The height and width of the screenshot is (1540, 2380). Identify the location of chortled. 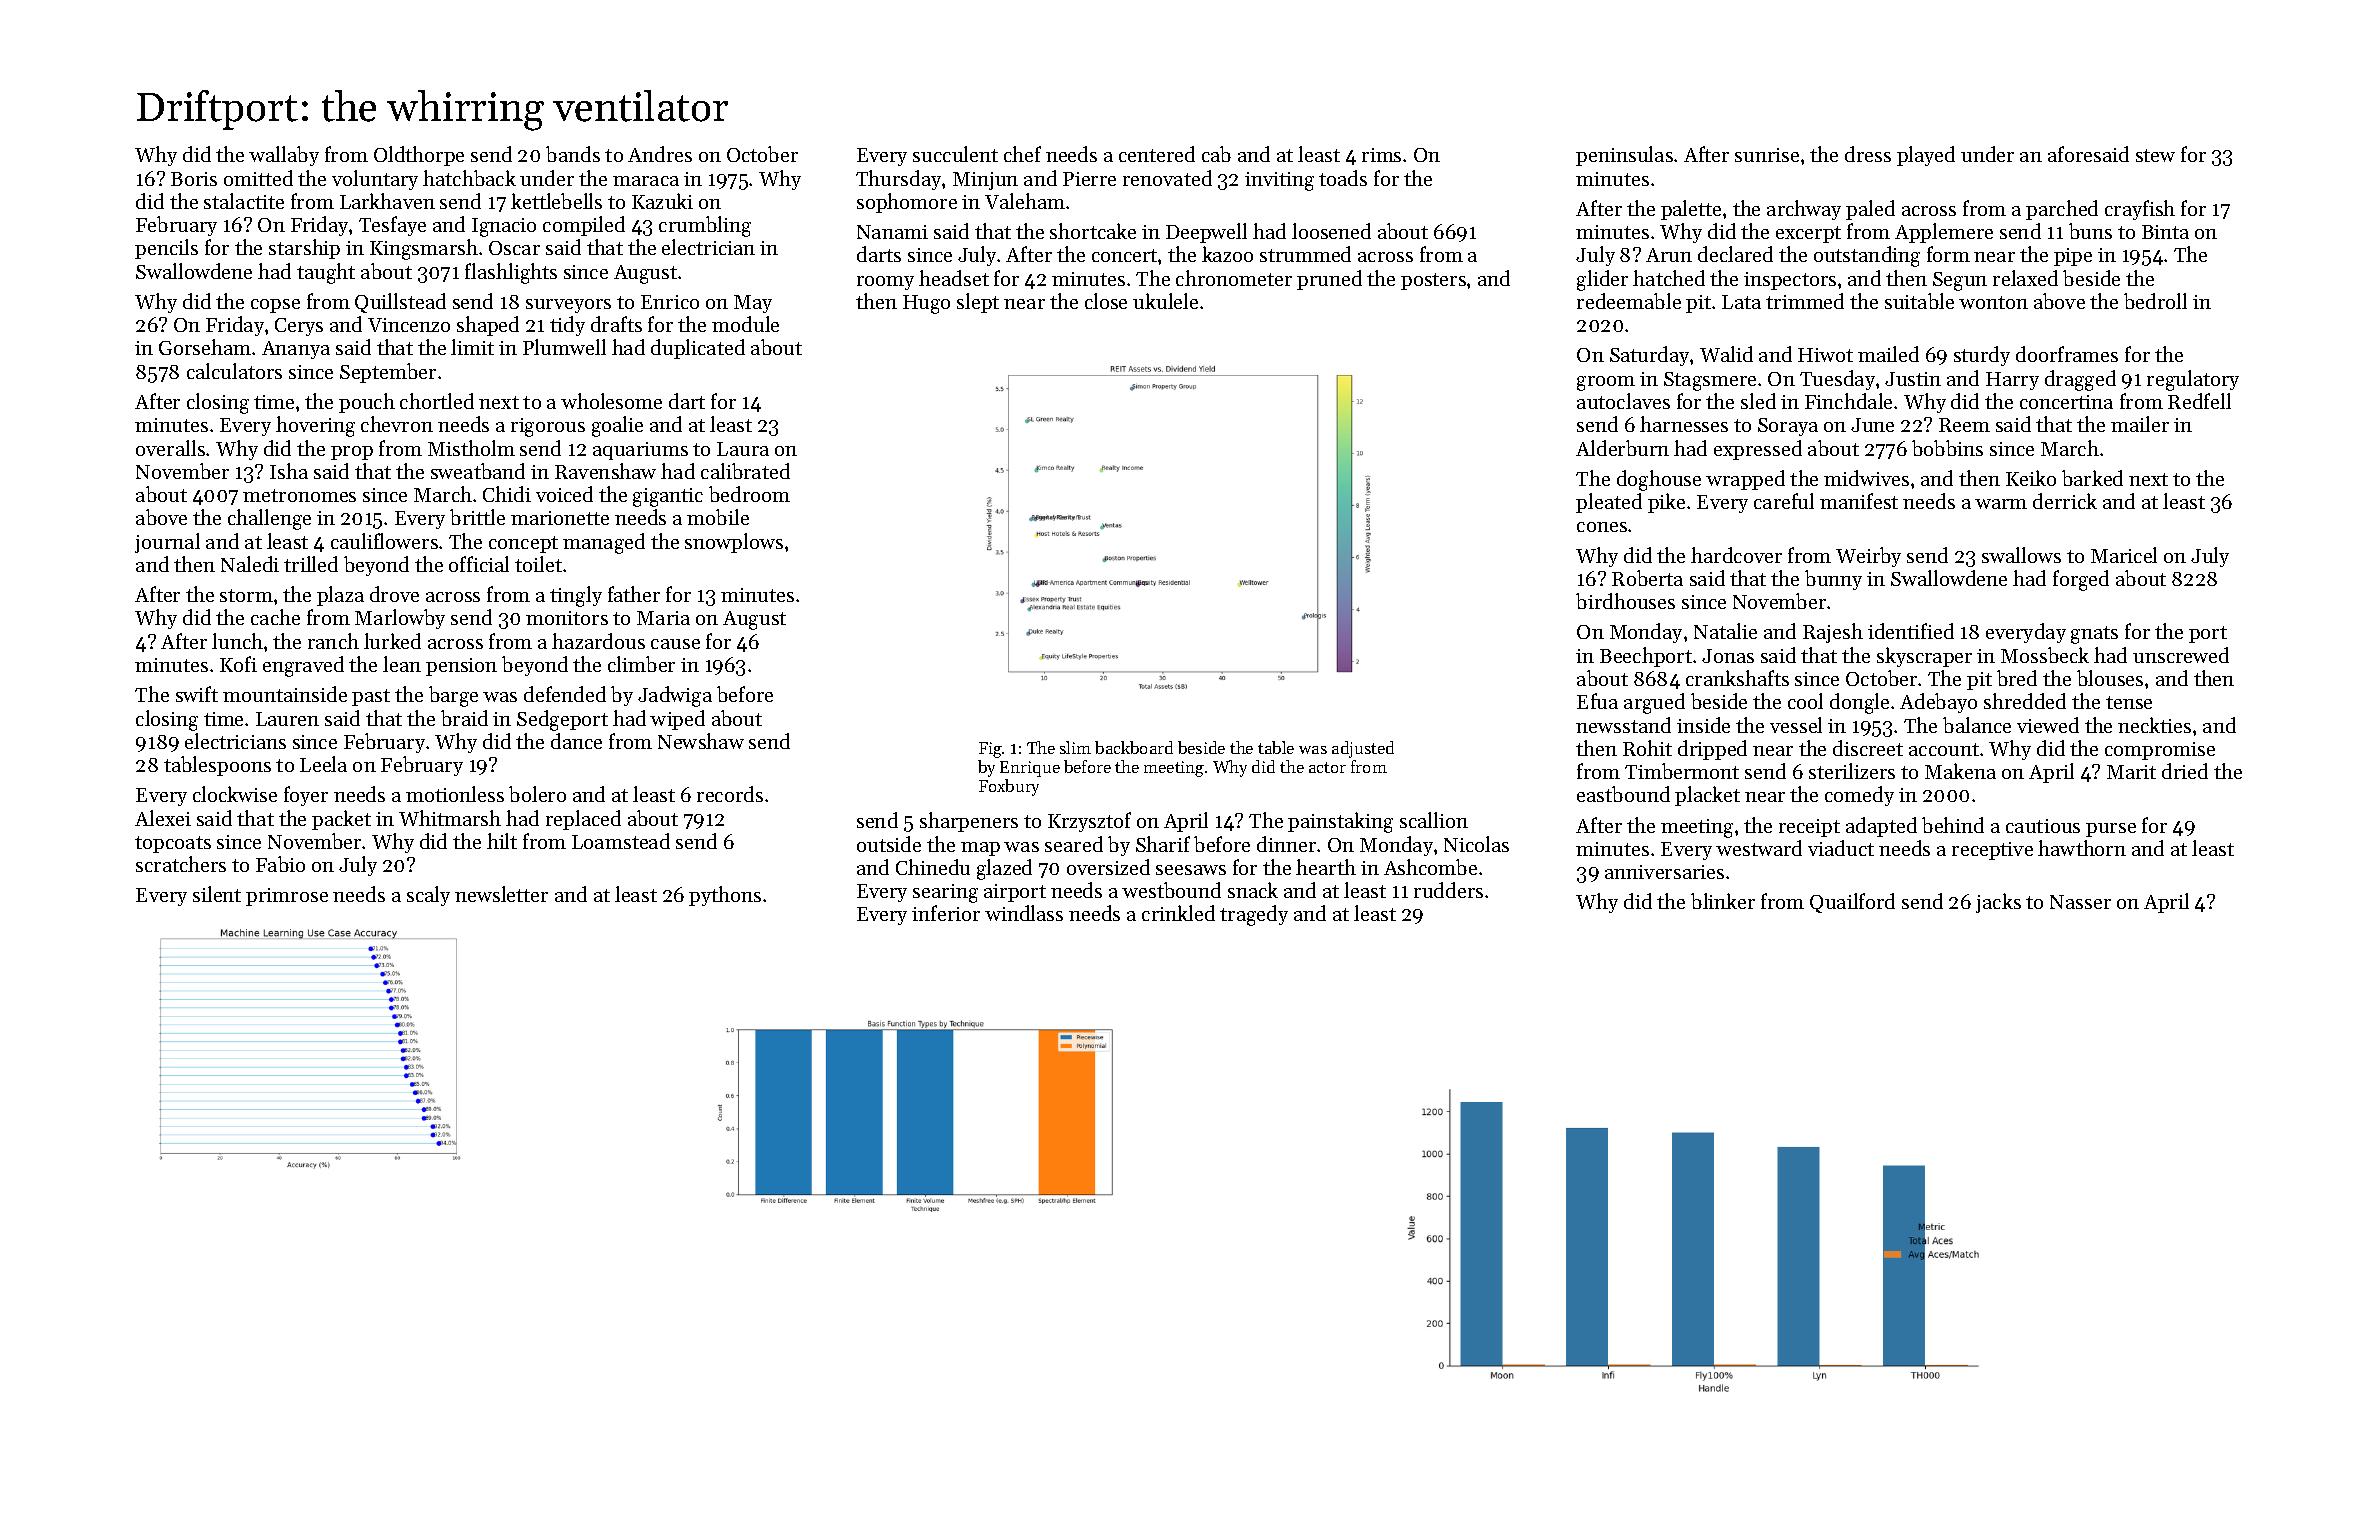
(437, 401).
